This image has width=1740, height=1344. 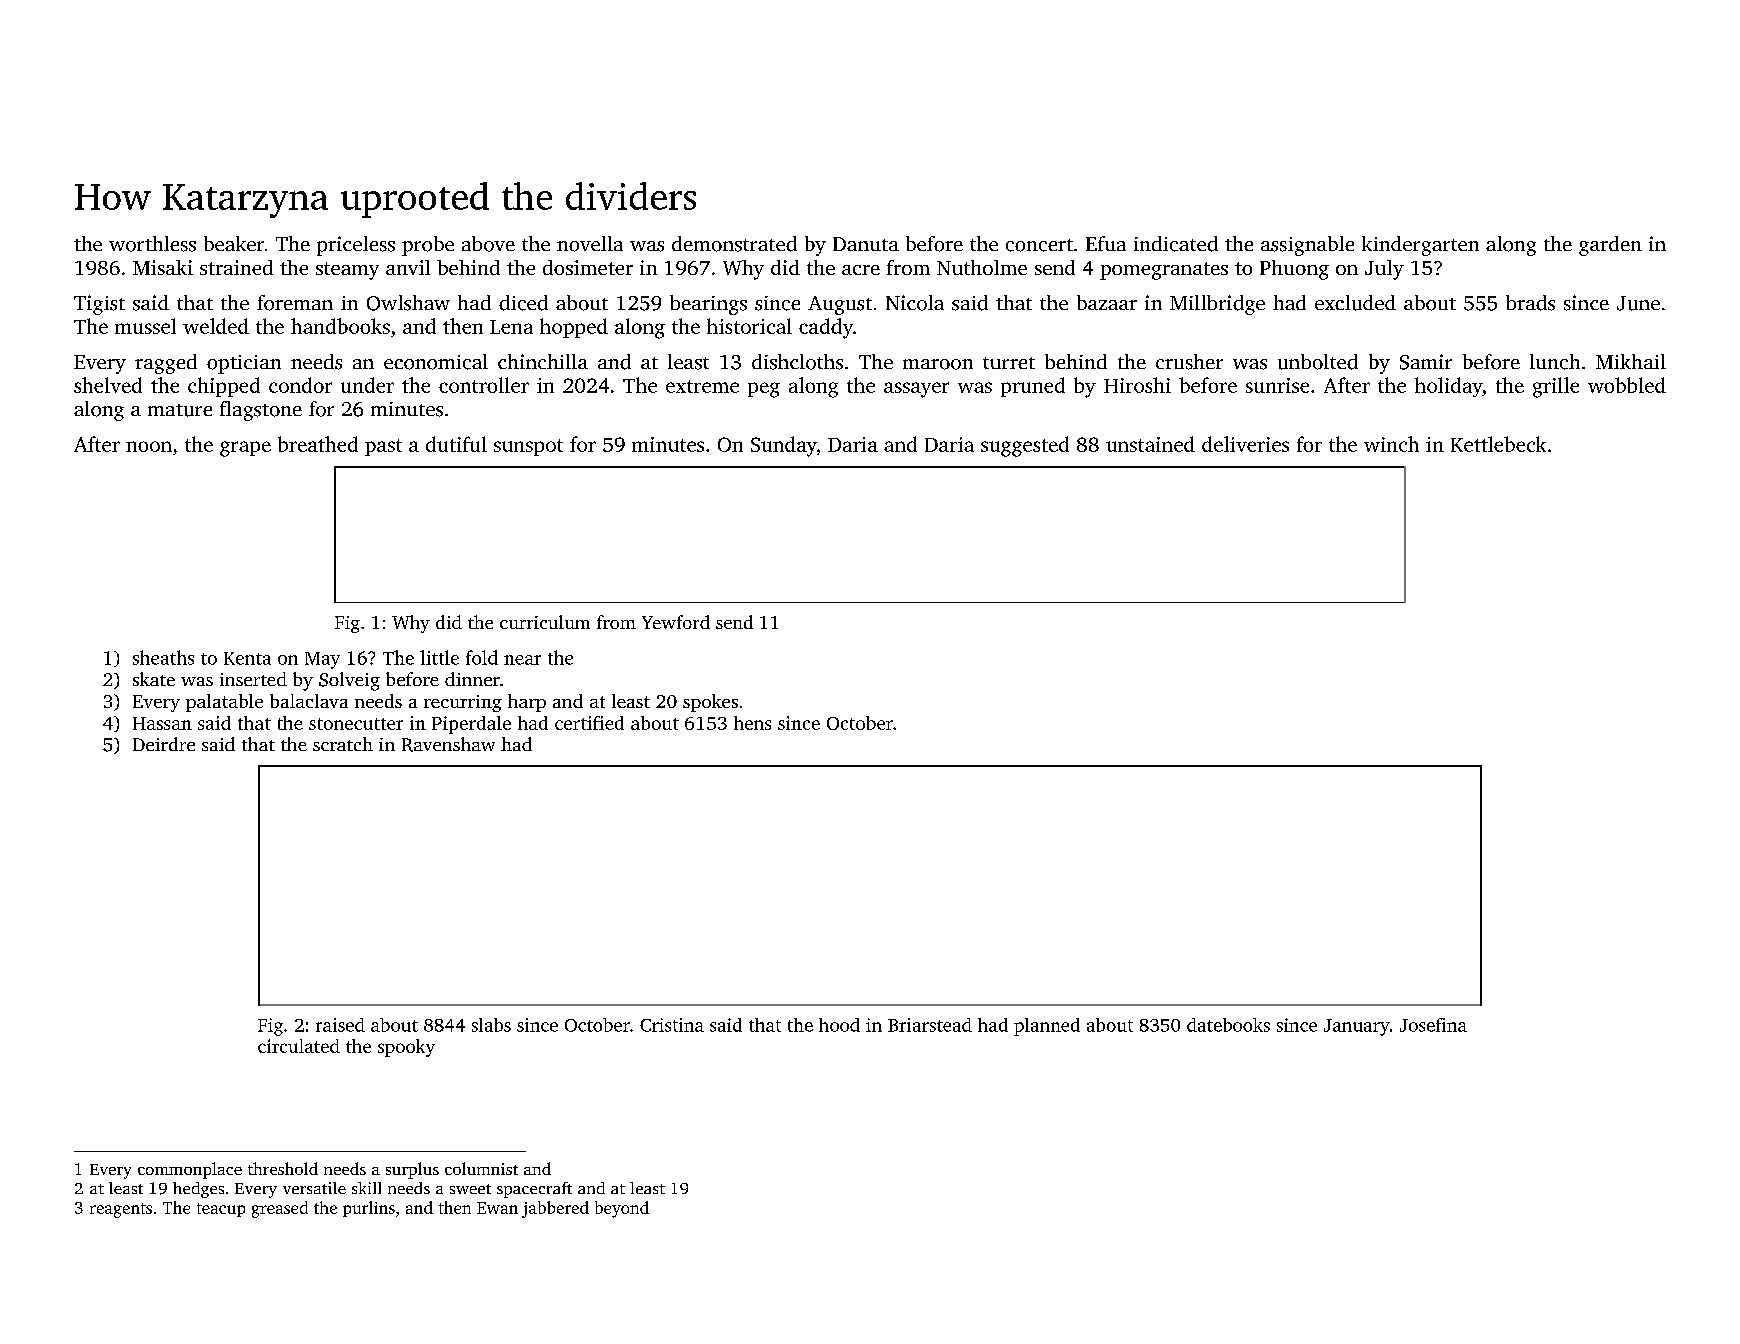 What do you see at coordinates (676, 622) in the image?
I see `Yewford` at bounding box center [676, 622].
